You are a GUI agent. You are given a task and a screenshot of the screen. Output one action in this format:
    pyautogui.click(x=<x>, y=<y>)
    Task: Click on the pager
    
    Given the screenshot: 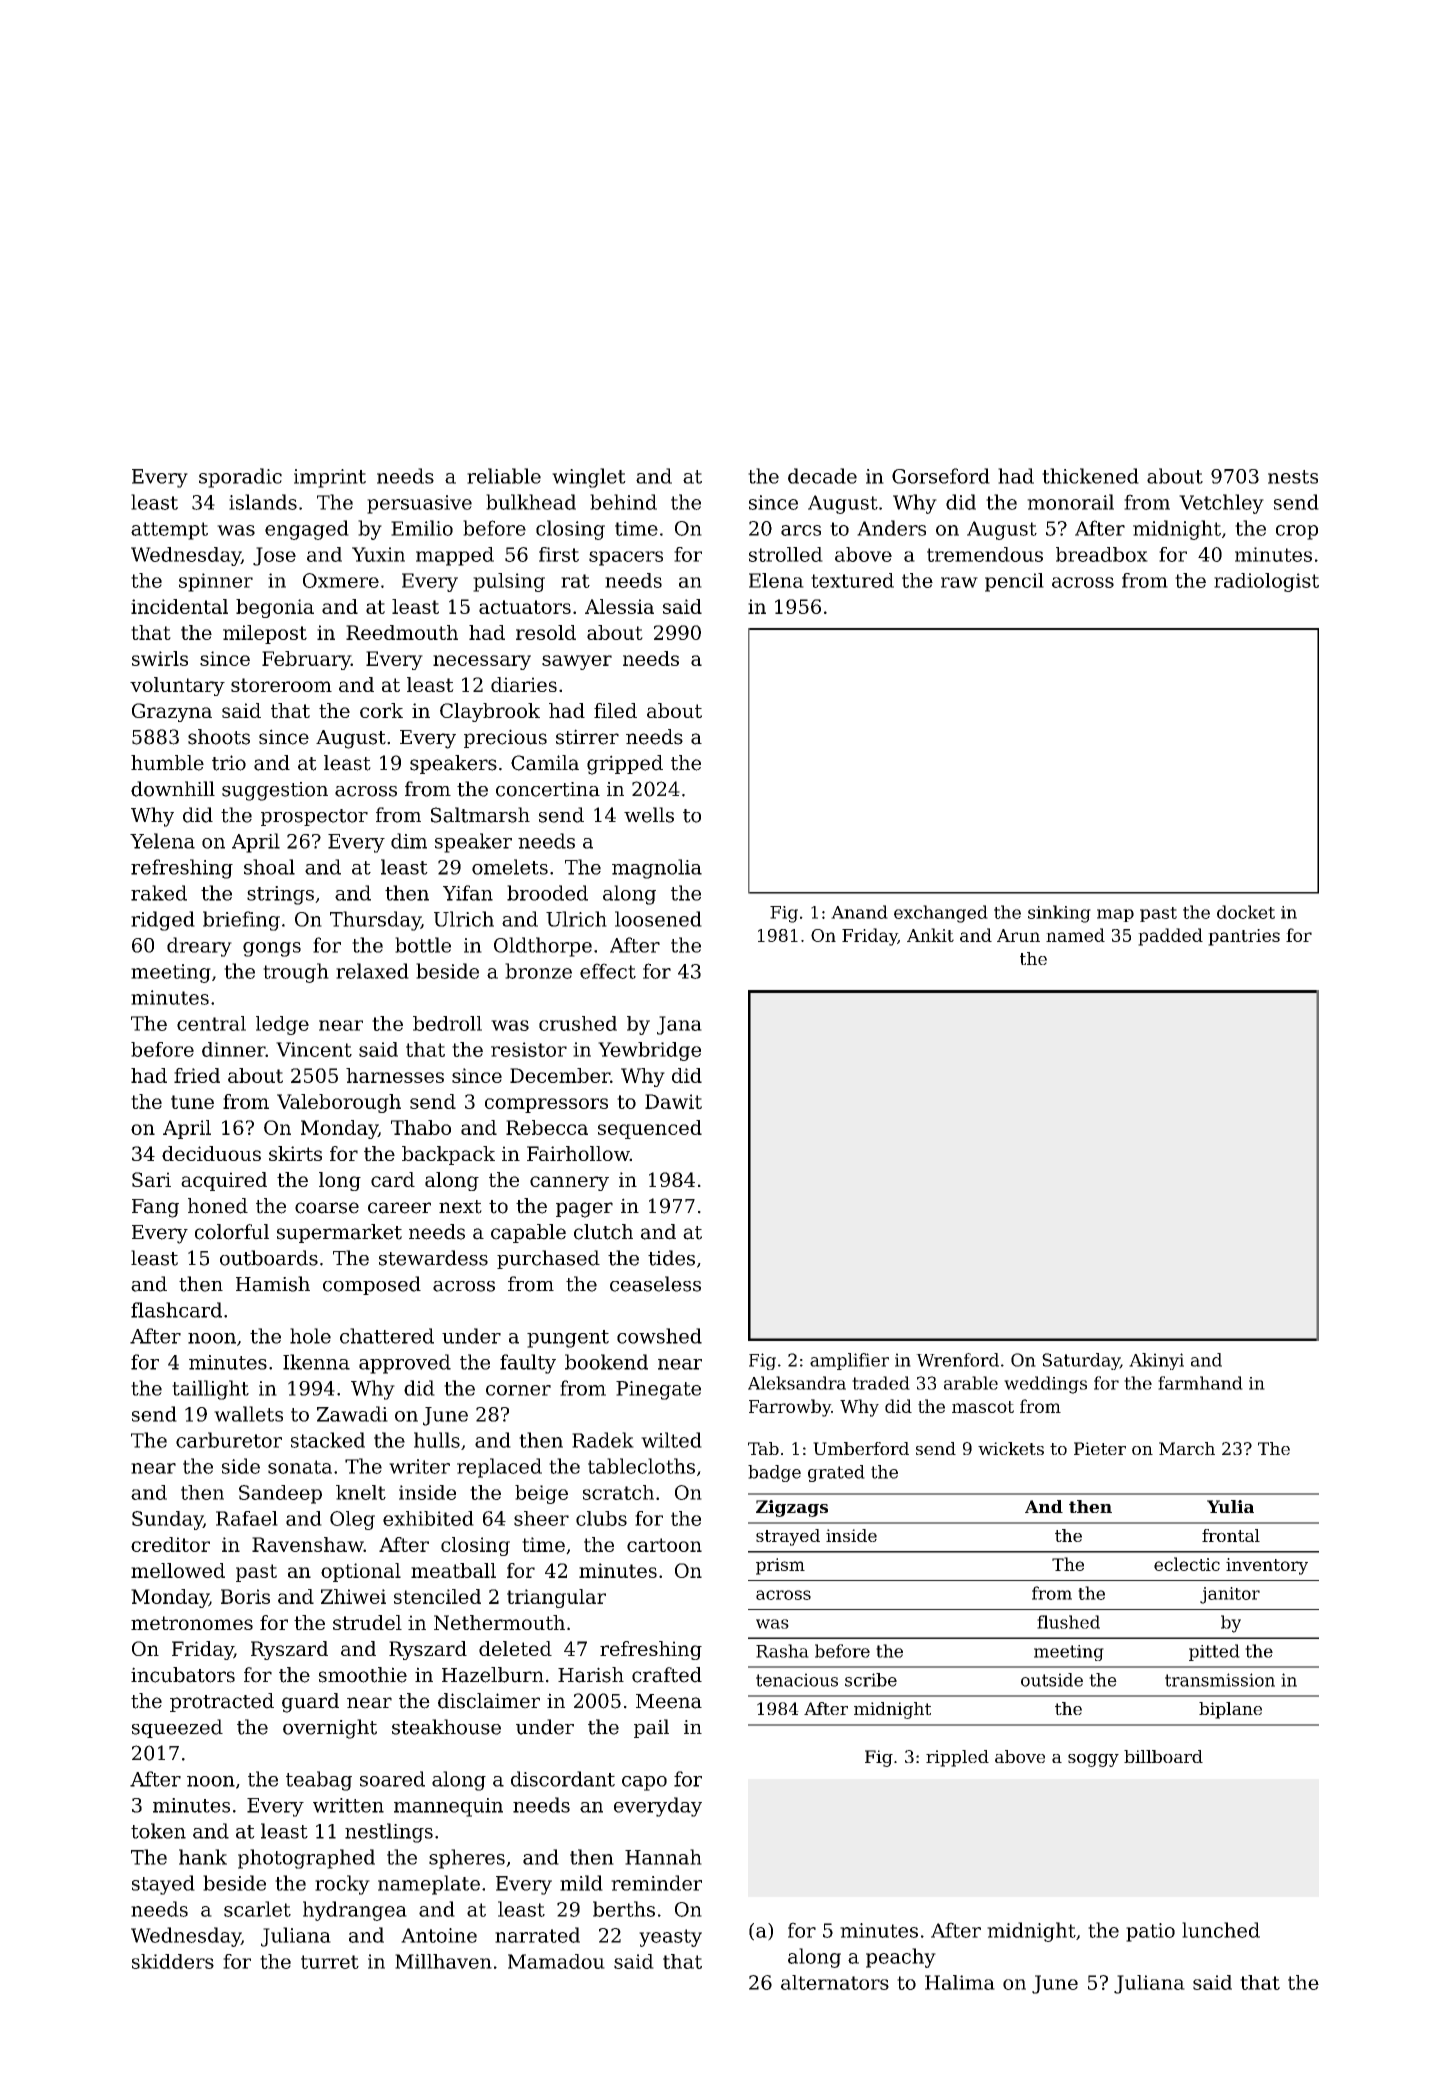 What is the action you would take?
    pyautogui.click(x=584, y=1210)
